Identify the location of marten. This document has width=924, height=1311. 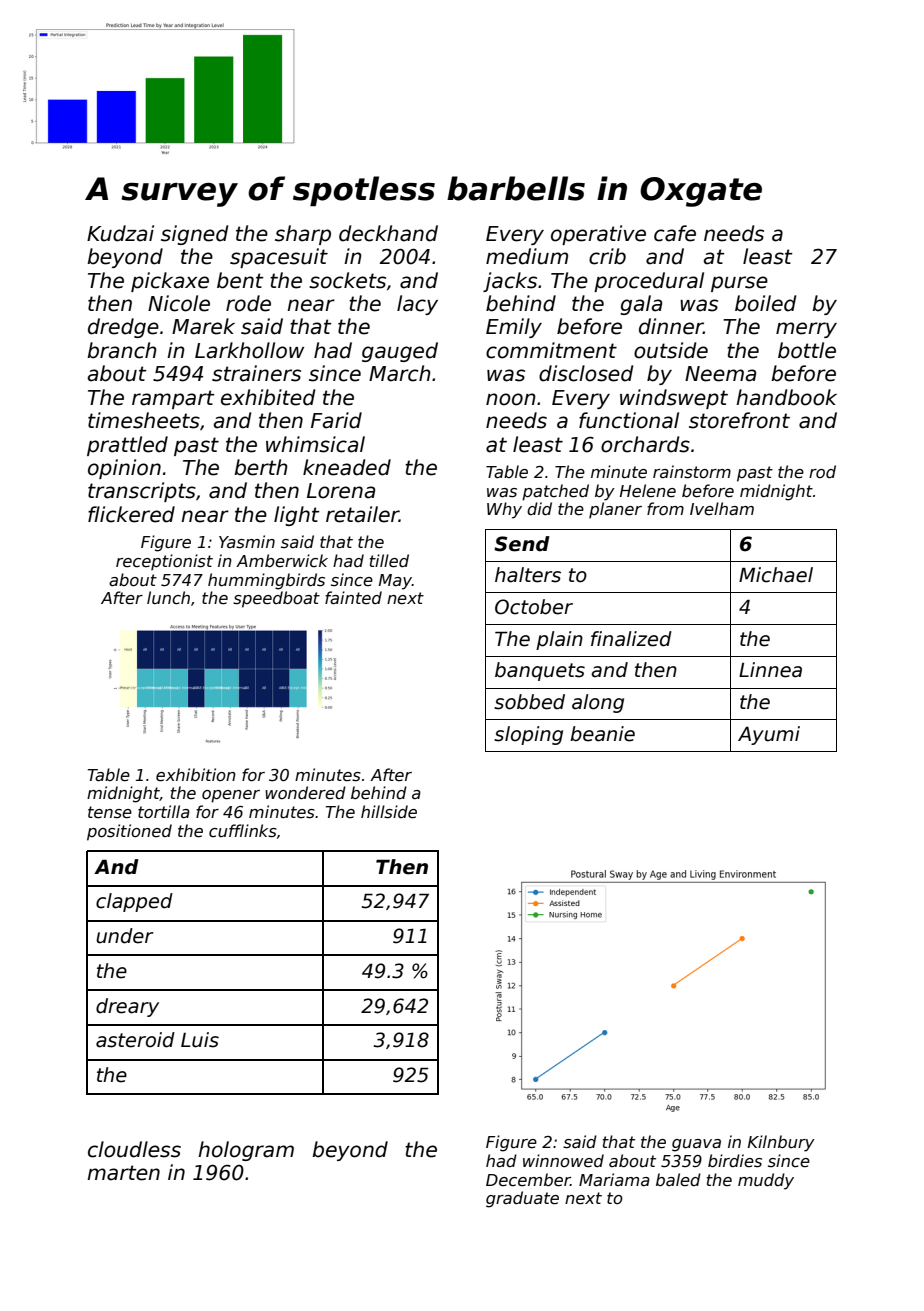
(123, 1173).
